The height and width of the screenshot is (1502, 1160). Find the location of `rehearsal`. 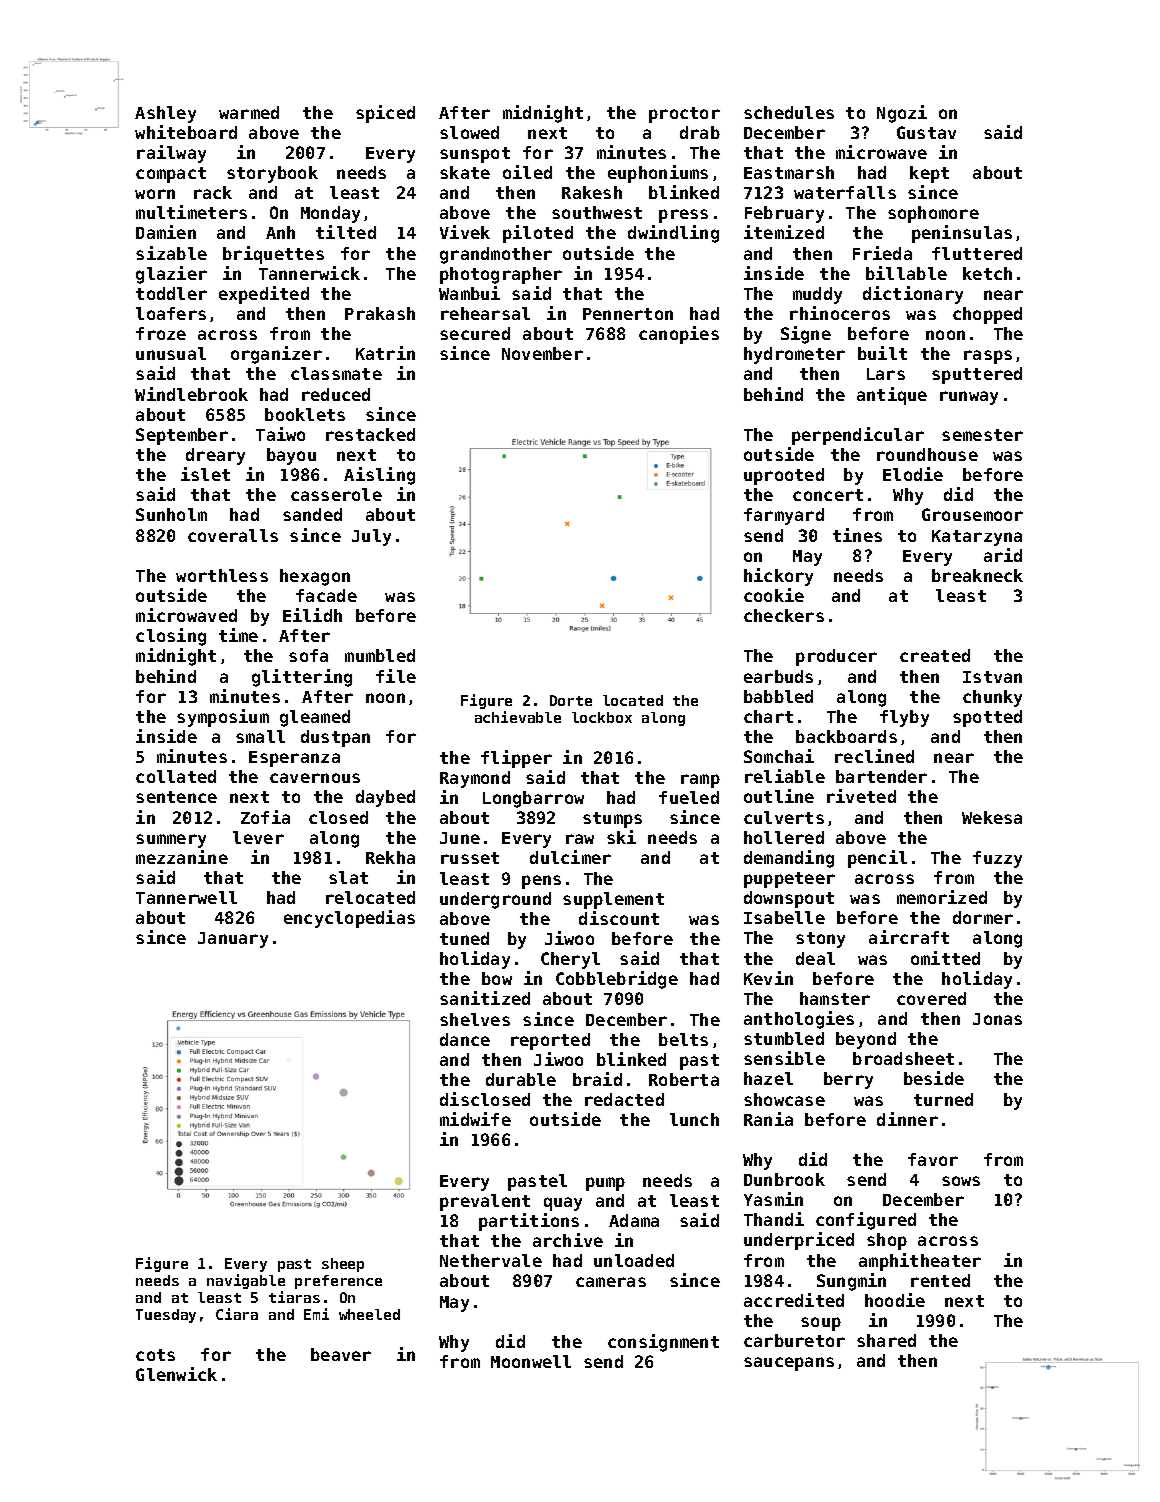

rehearsal is located at coordinates (485, 313).
